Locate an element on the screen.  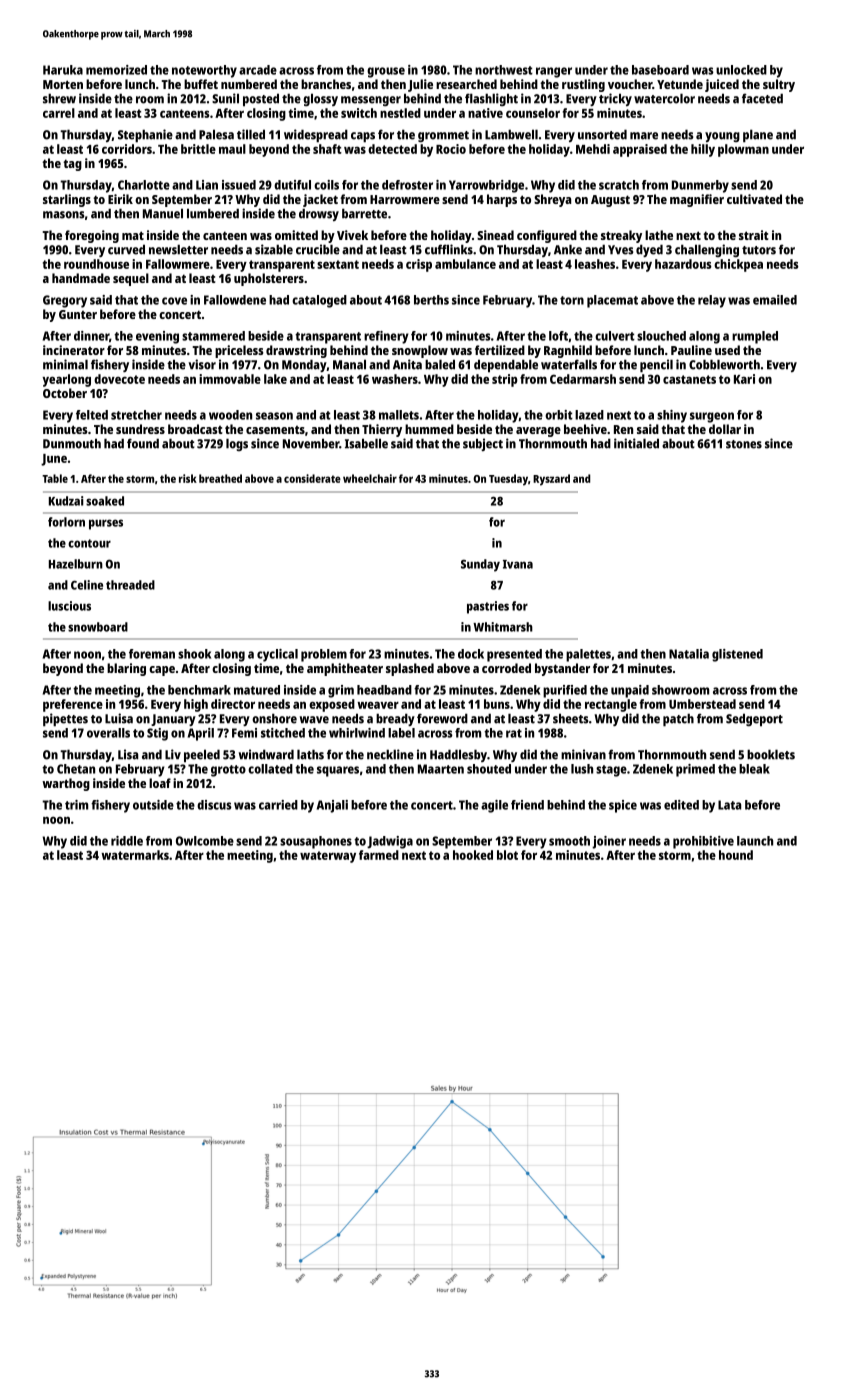
Owlcombe is located at coordinates (205, 841).
